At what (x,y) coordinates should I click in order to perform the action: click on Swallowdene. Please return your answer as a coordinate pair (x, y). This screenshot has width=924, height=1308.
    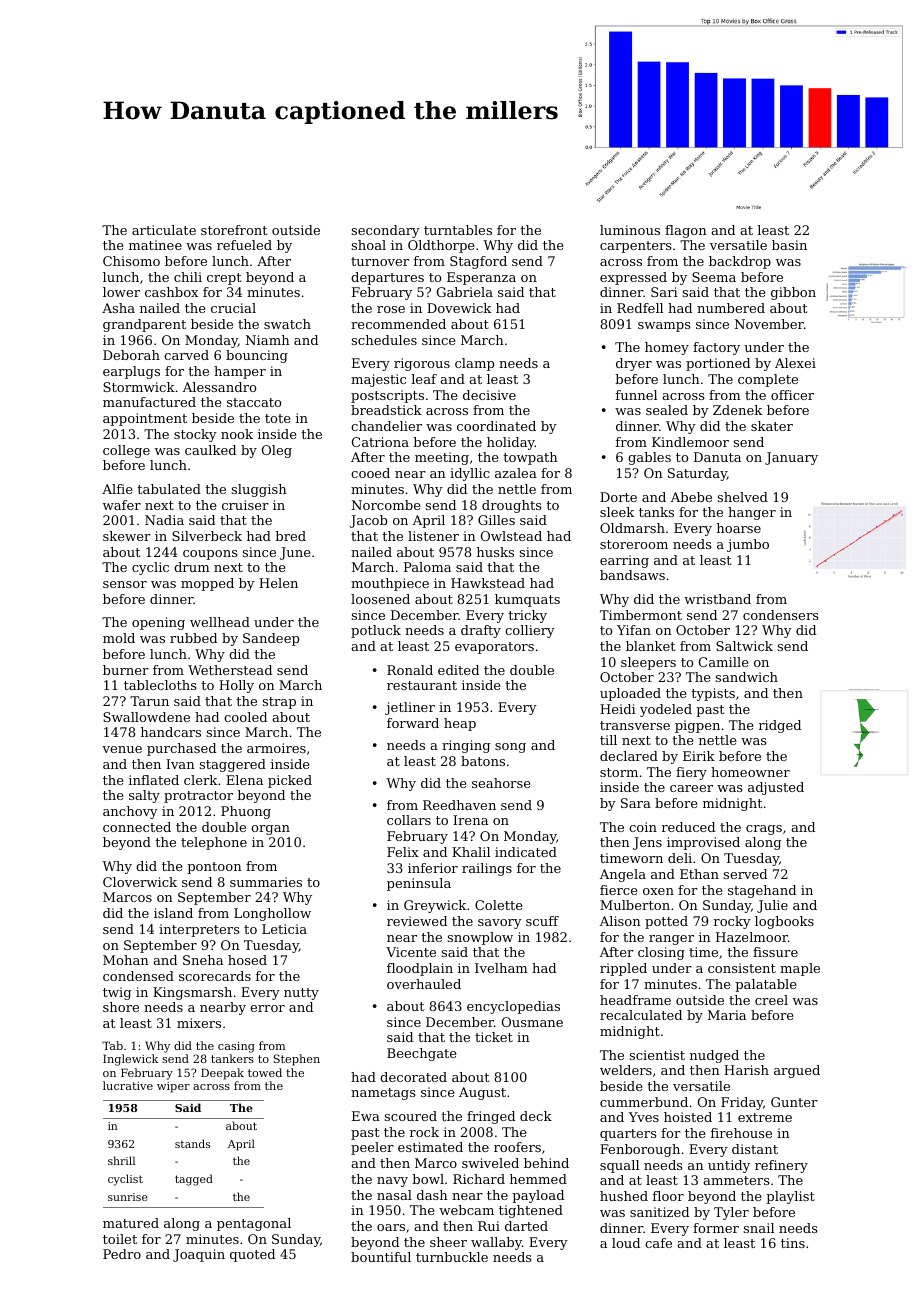
    Looking at the image, I should click on (146, 717).
